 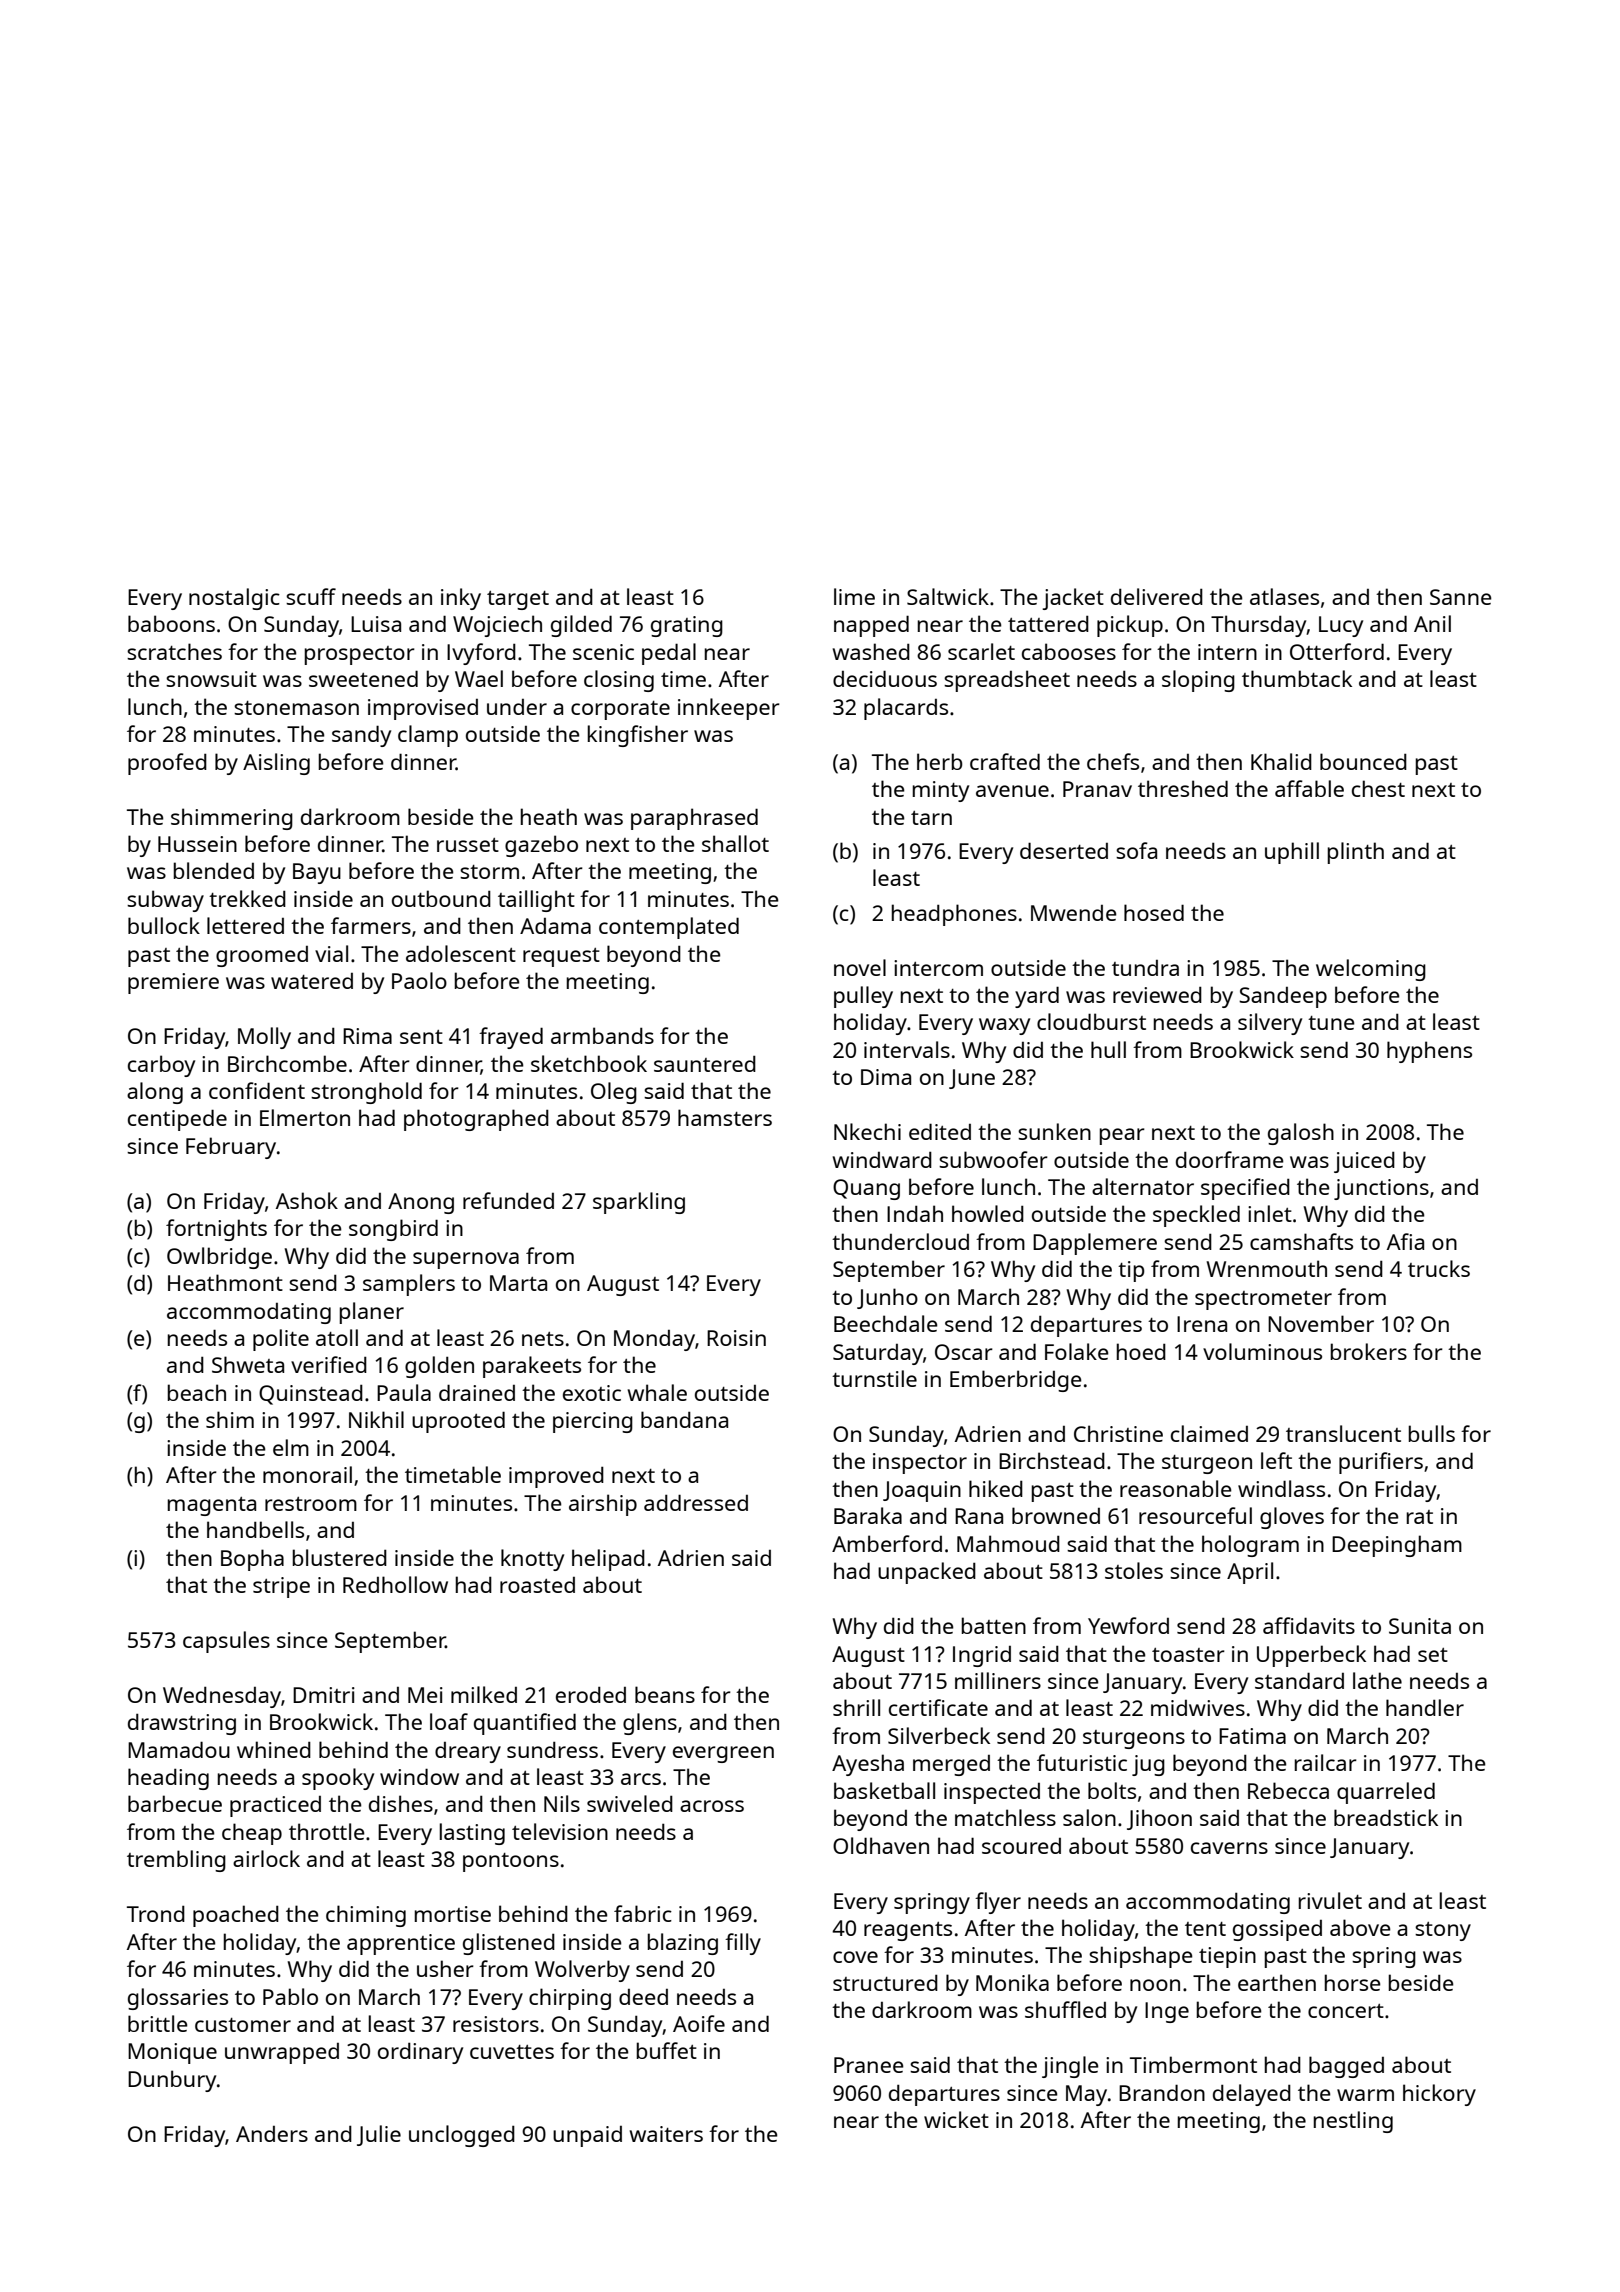 What do you see at coordinates (1073, 599) in the screenshot?
I see `jacket` at bounding box center [1073, 599].
